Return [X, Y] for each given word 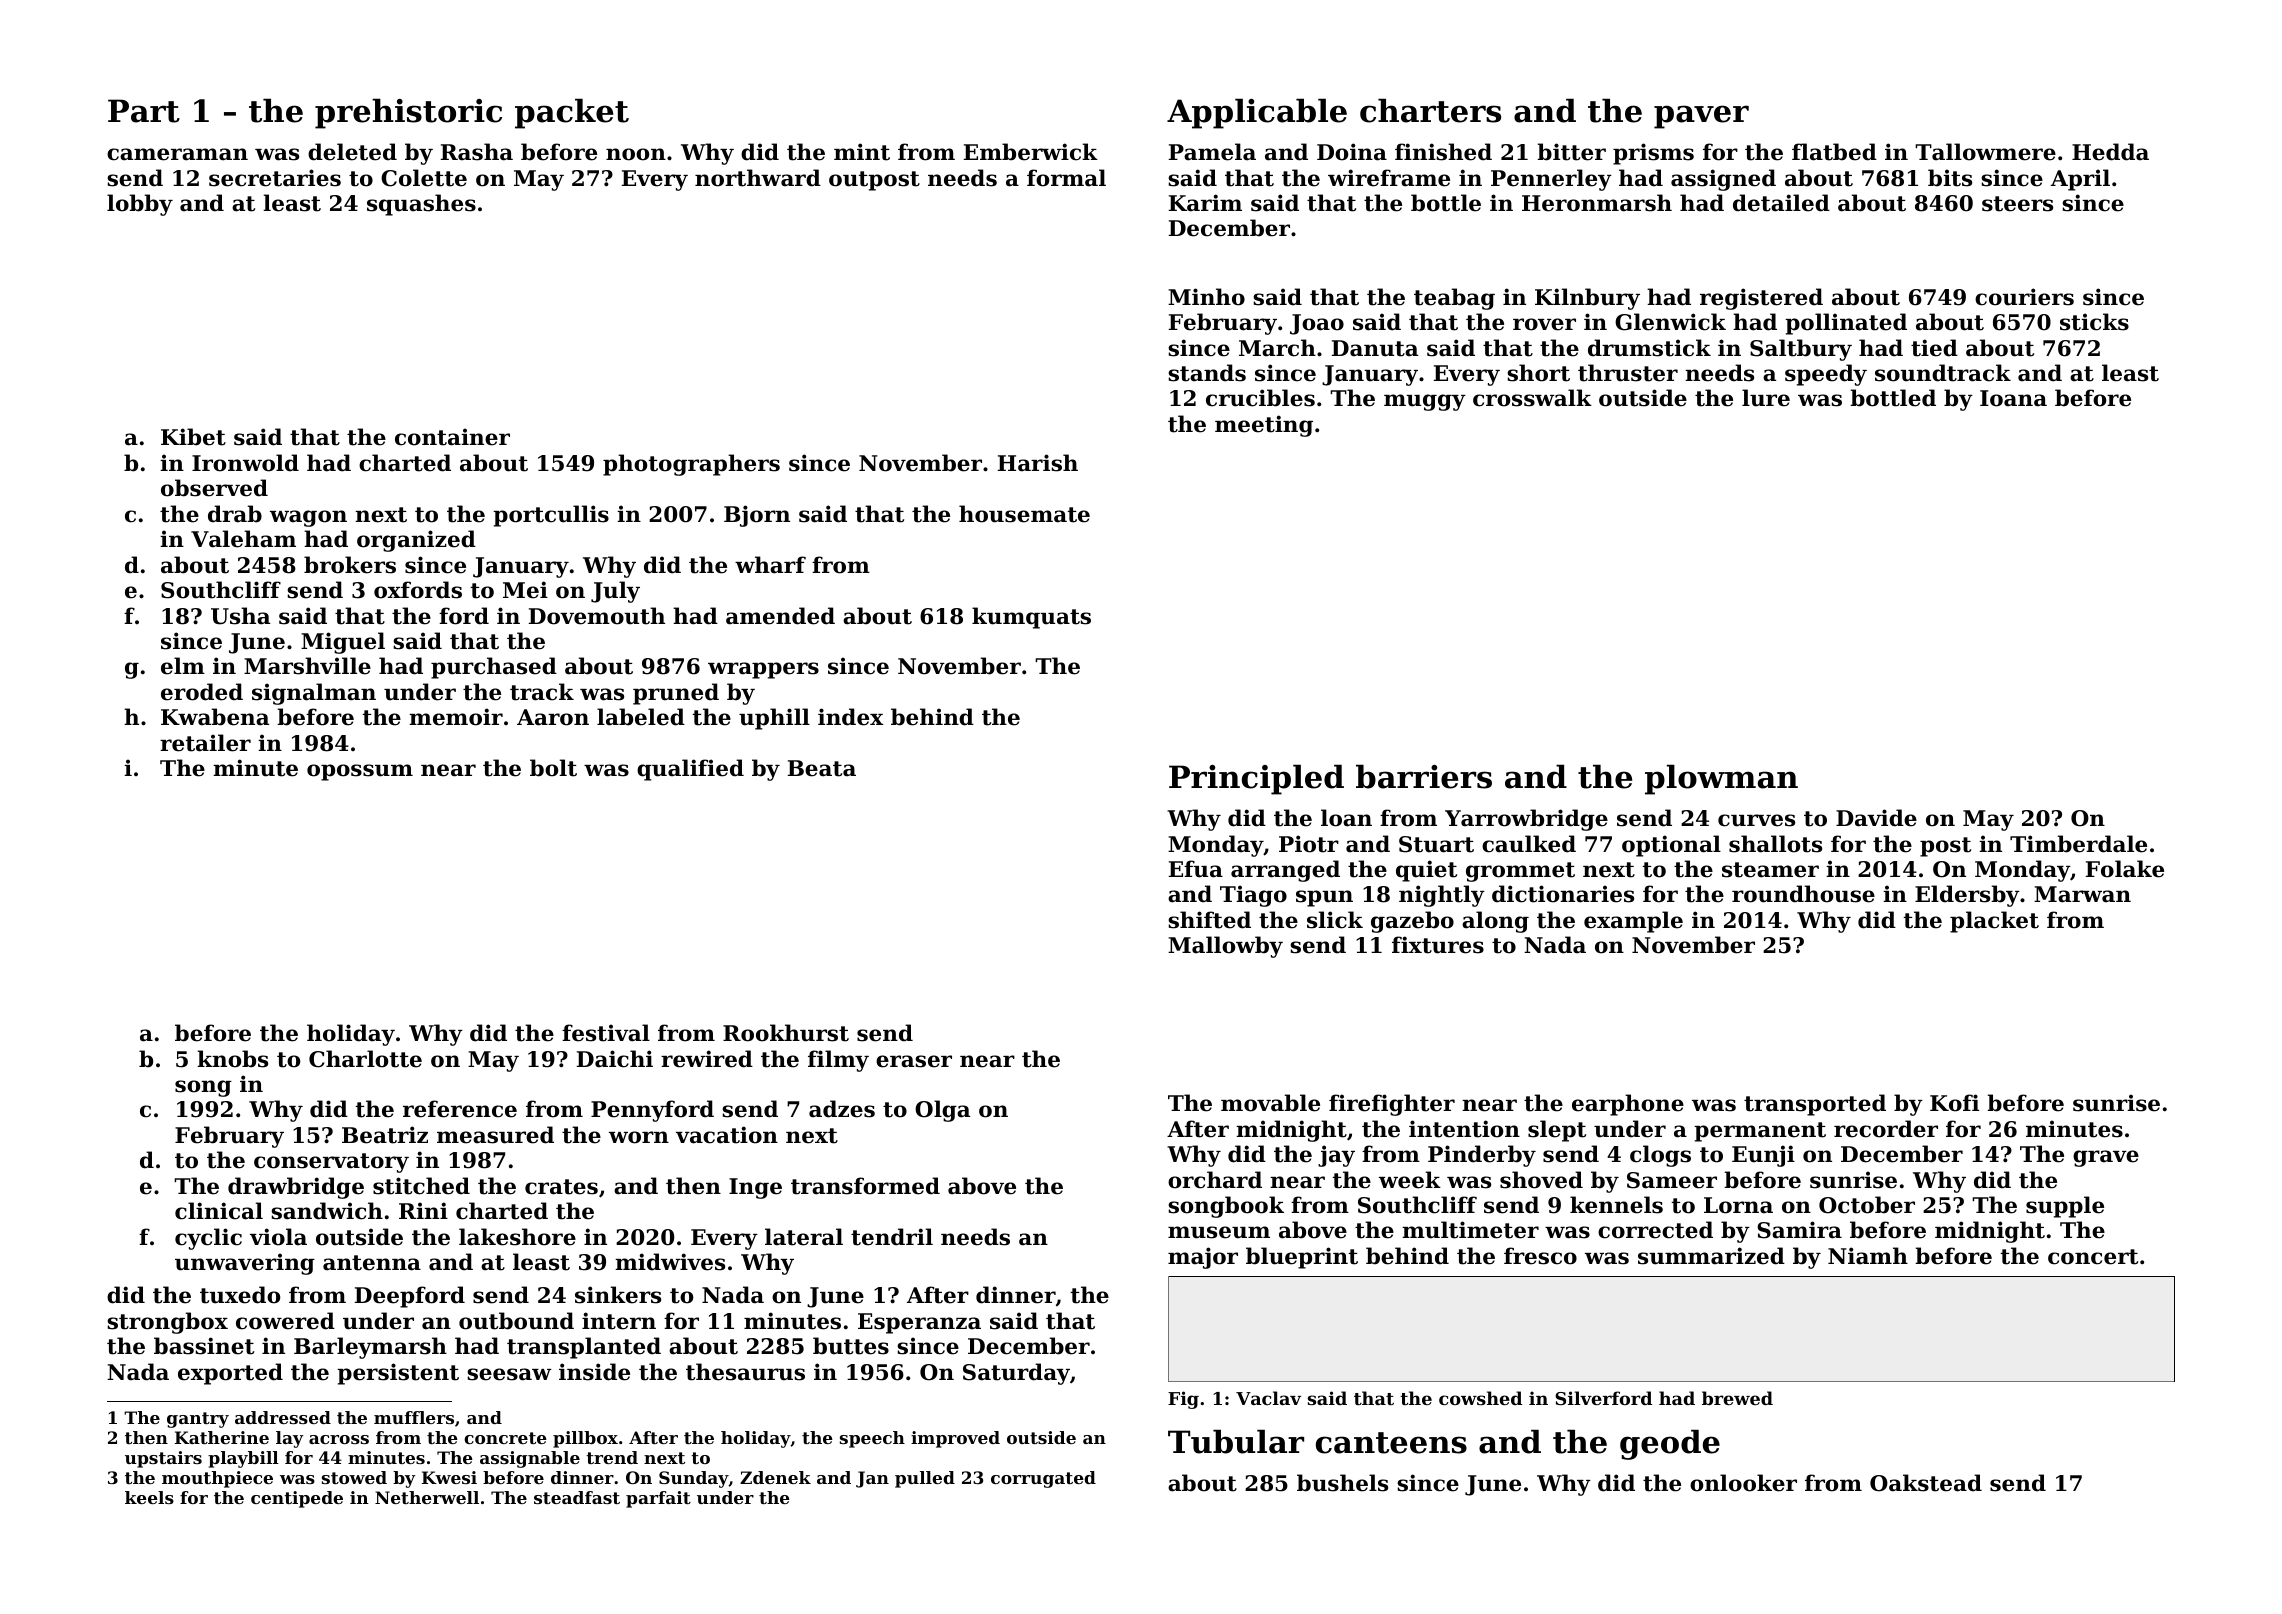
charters [1430, 110]
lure [1766, 398]
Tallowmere [1985, 152]
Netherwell [427, 1497]
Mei [525, 590]
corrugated [1043, 1479]
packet [572, 113]
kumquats [1031, 618]
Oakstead [1926, 1483]
